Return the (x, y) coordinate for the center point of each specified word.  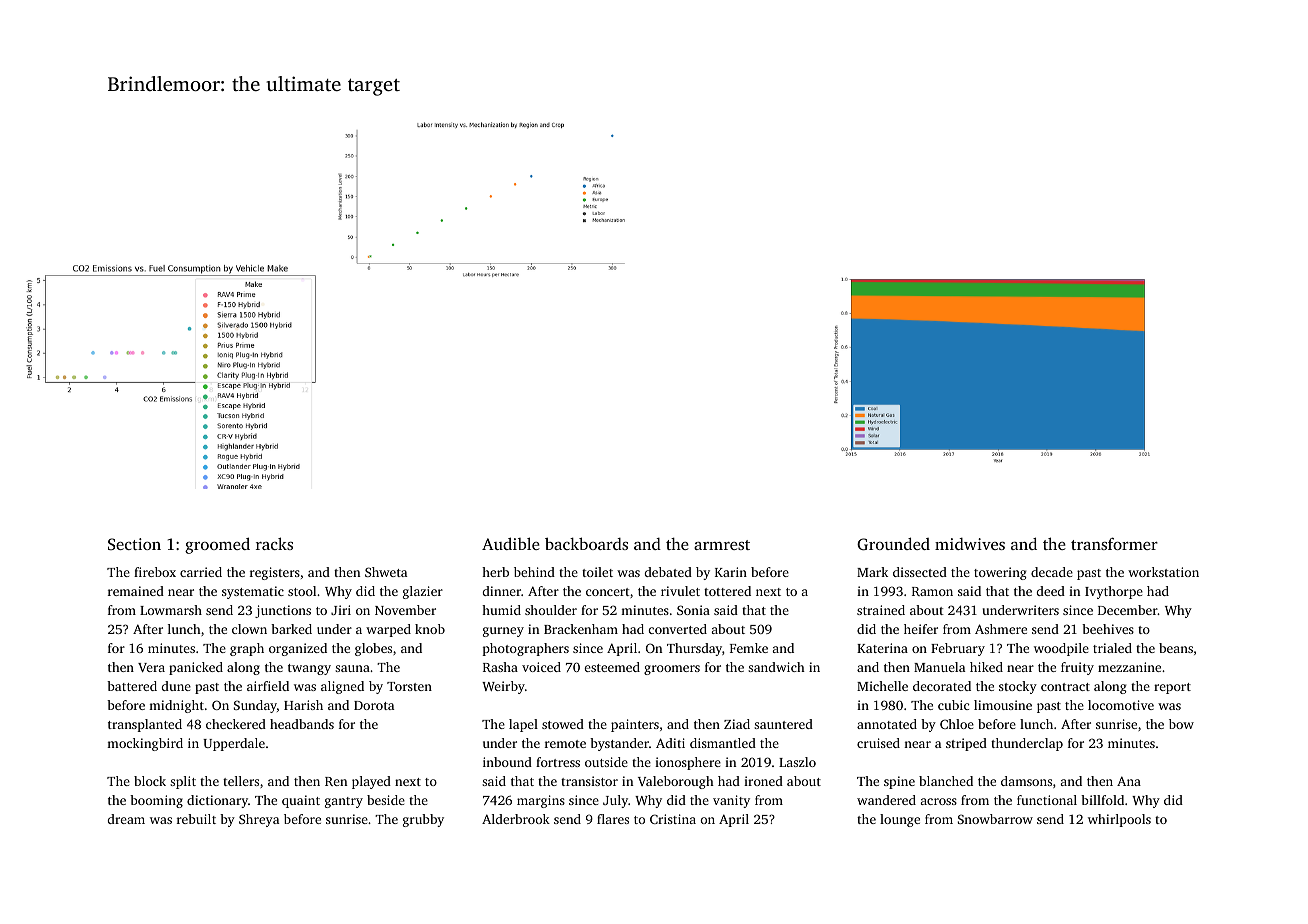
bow (1181, 724)
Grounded (893, 544)
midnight (176, 706)
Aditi (670, 743)
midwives (970, 544)
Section (134, 544)
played (371, 782)
